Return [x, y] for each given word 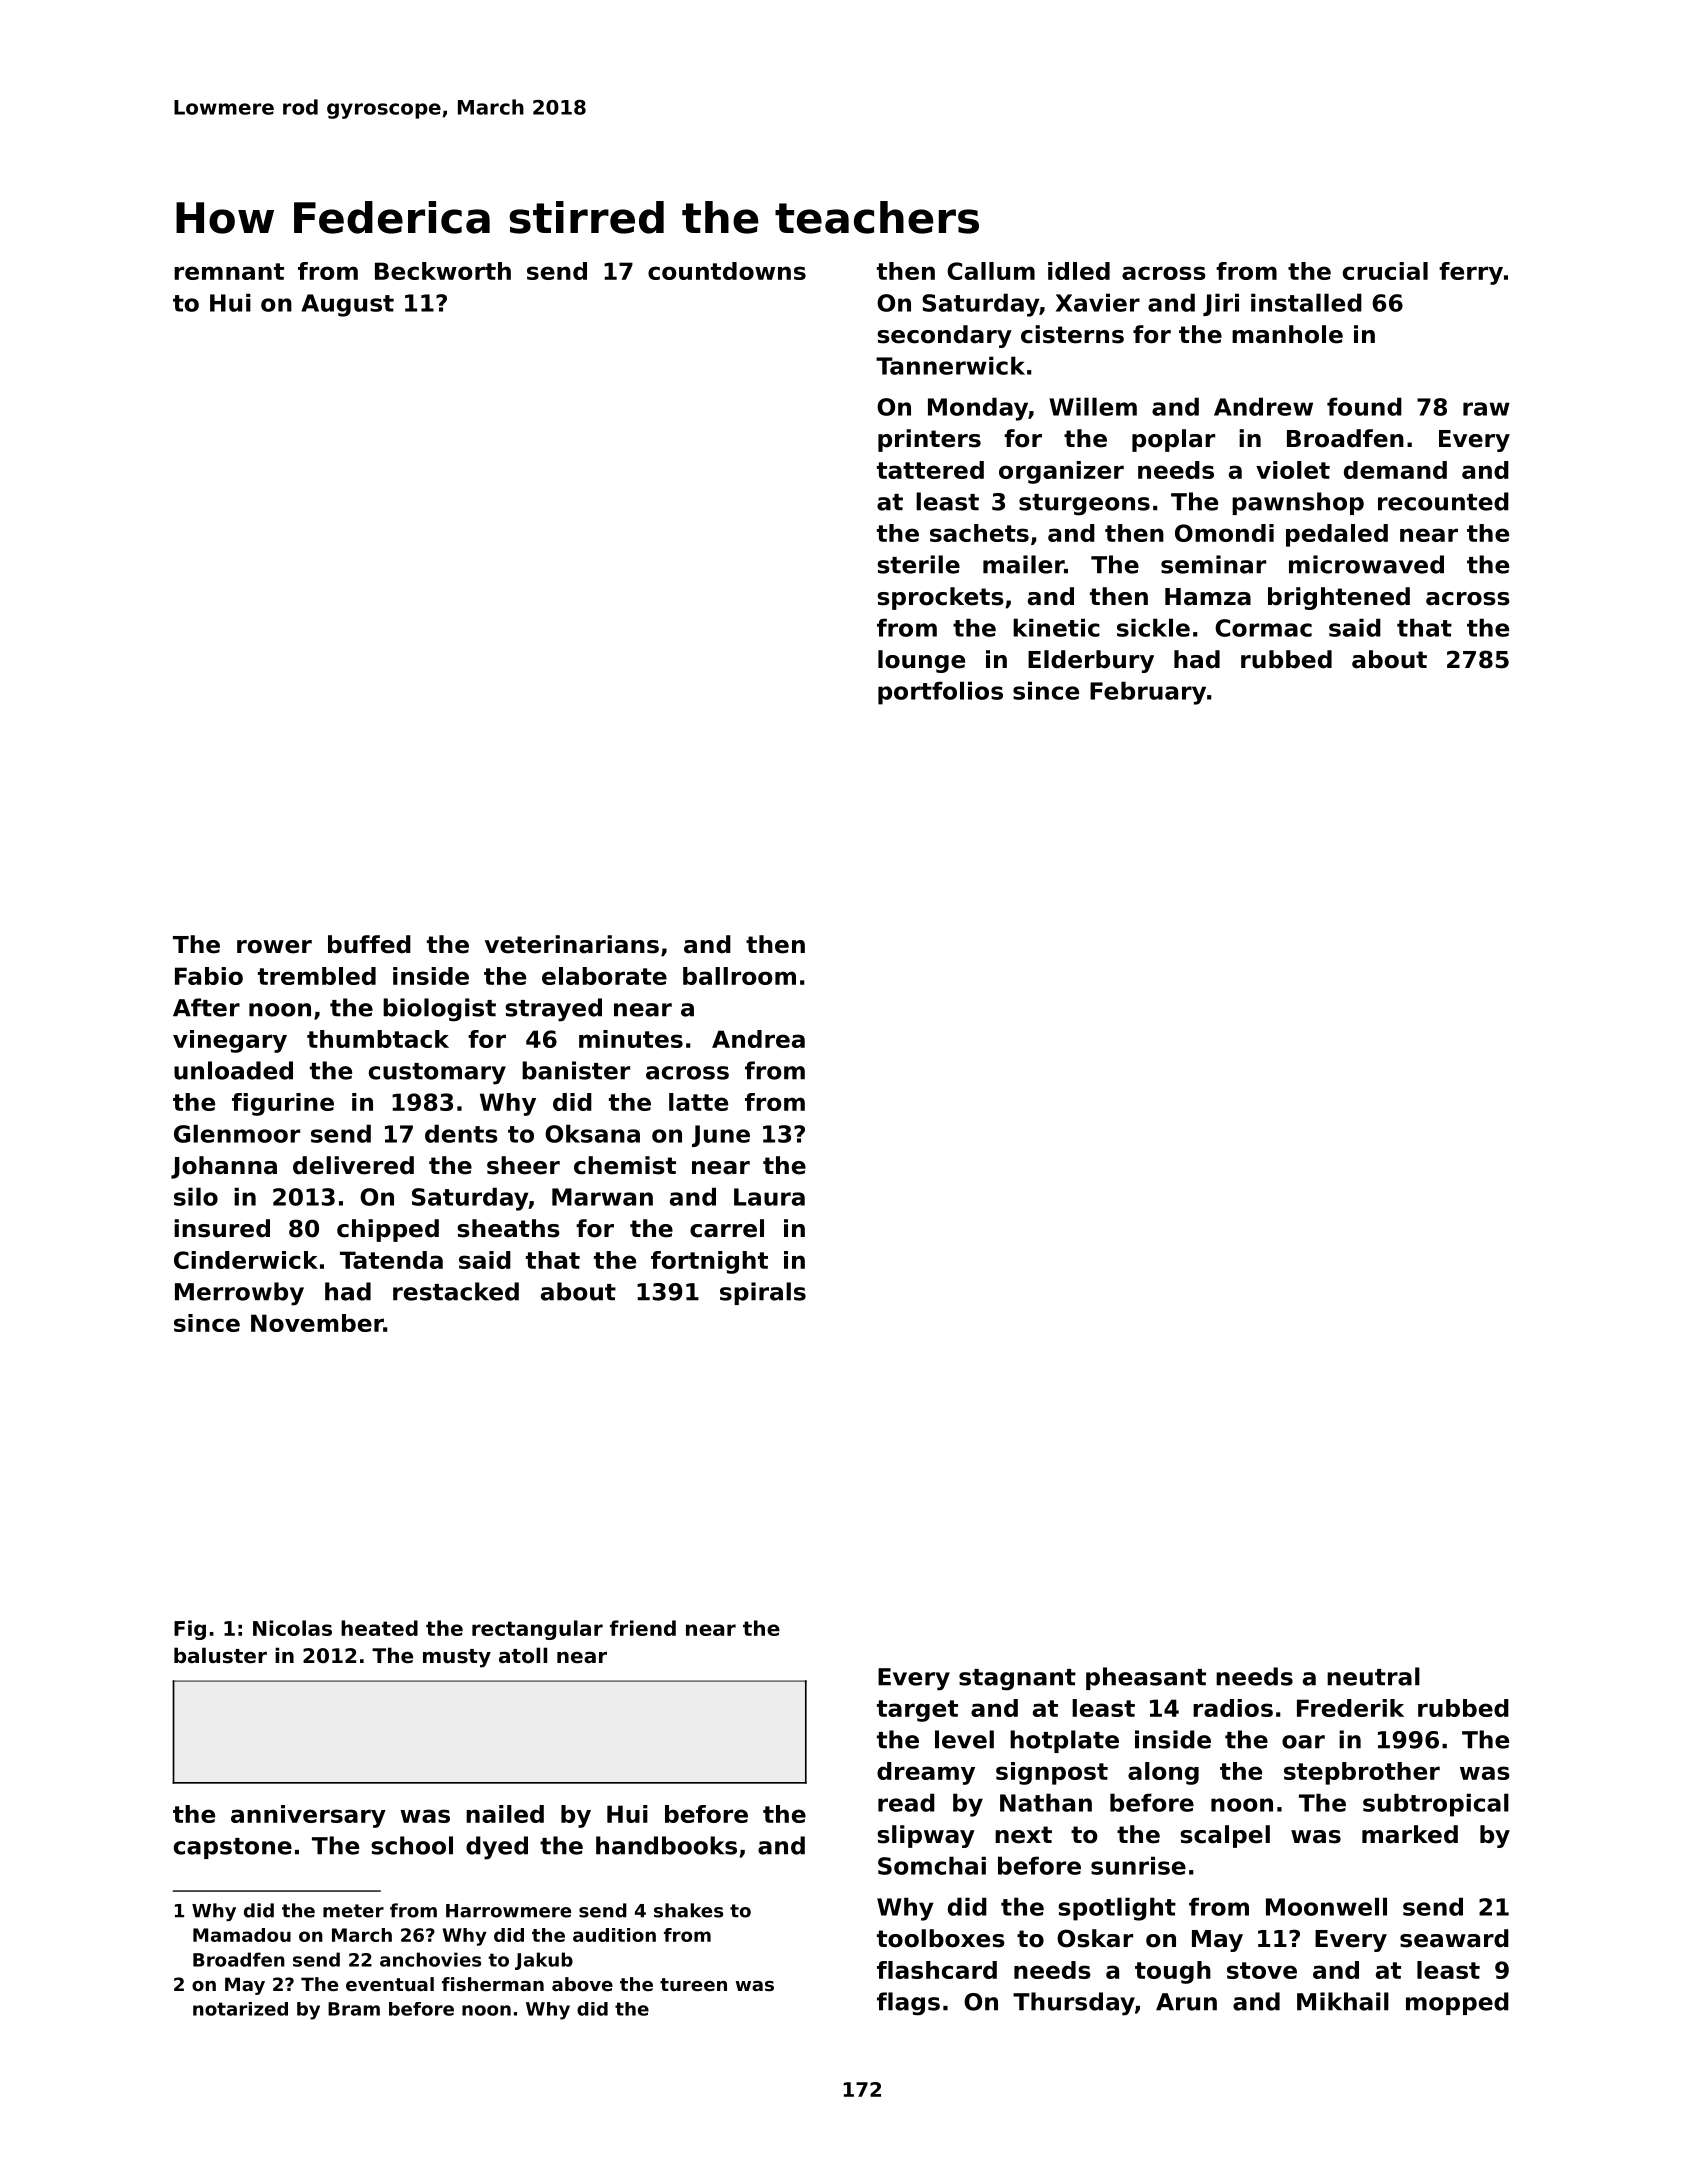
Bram [354, 2009]
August [347, 305]
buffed [369, 944]
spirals [763, 1293]
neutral [1373, 1676]
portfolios [940, 693]
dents [461, 1133]
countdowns [727, 271]
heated [379, 1628]
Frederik [1350, 1708]
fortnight [709, 1262]
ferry [1471, 273]
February [1148, 693]
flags [908, 2004]
